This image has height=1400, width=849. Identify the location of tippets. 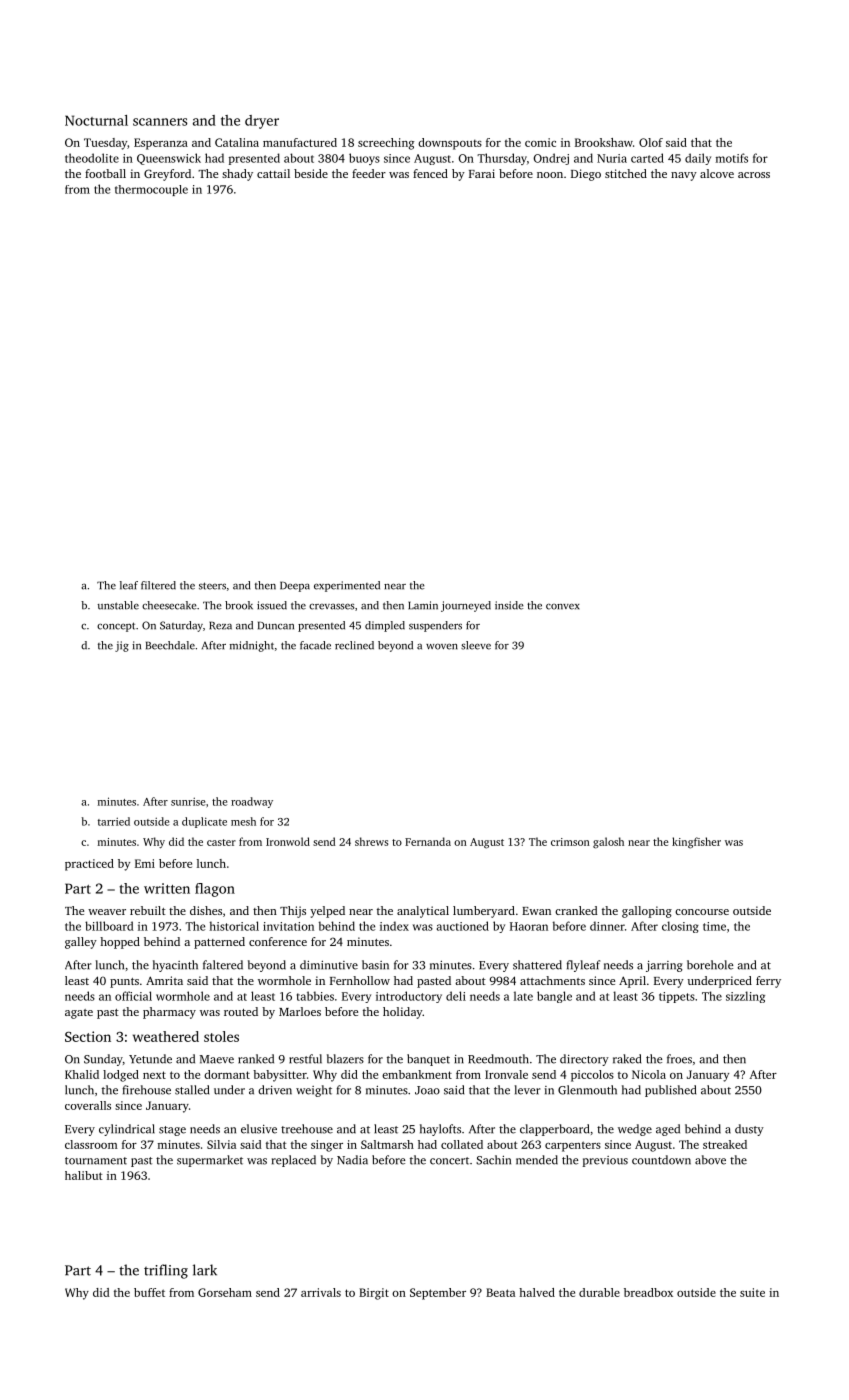
(677, 997).
